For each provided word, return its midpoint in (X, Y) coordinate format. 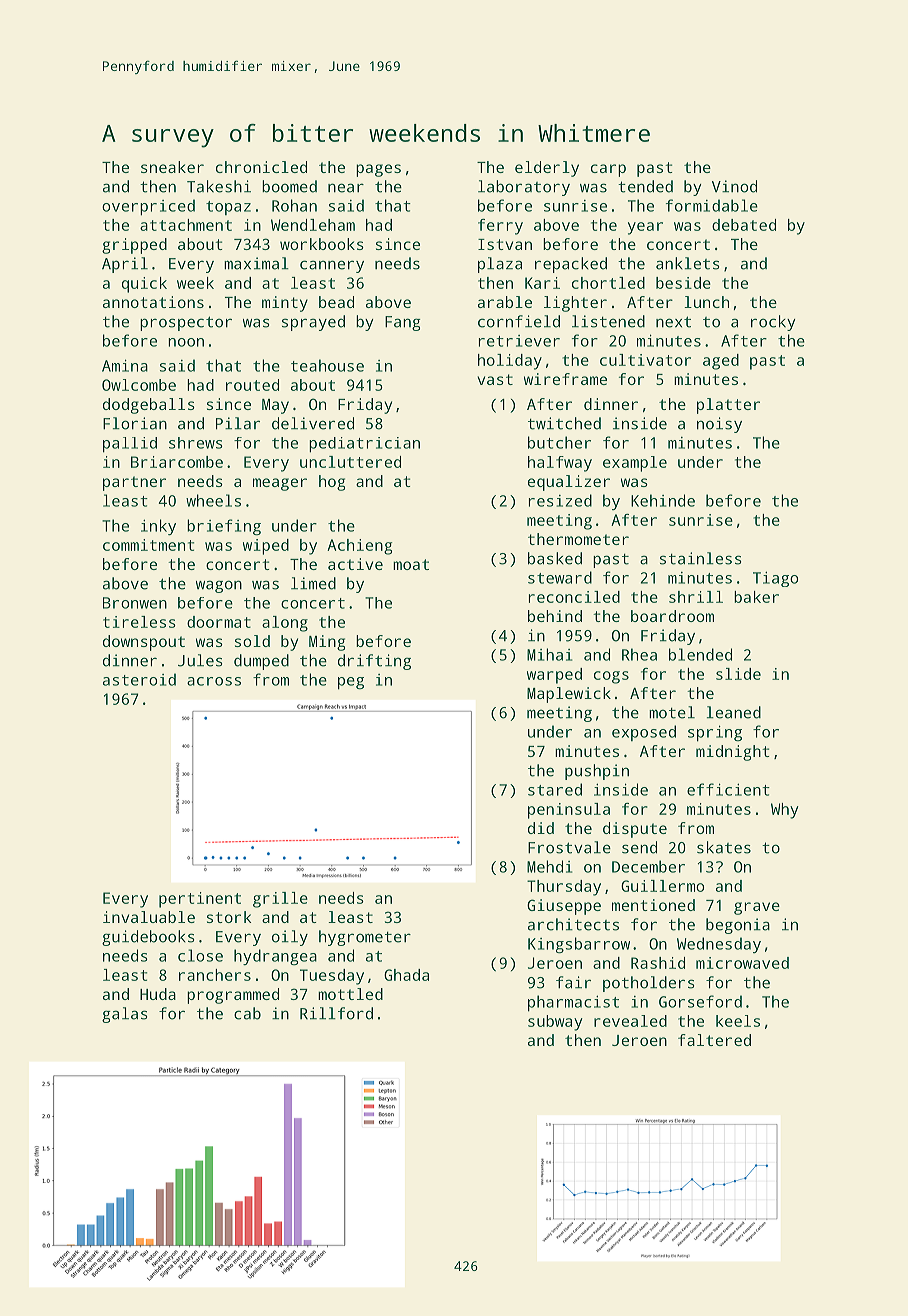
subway (555, 1023)
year (645, 228)
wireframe (565, 379)
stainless (701, 558)
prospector (186, 323)
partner (134, 483)
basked (555, 558)
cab (247, 1013)
